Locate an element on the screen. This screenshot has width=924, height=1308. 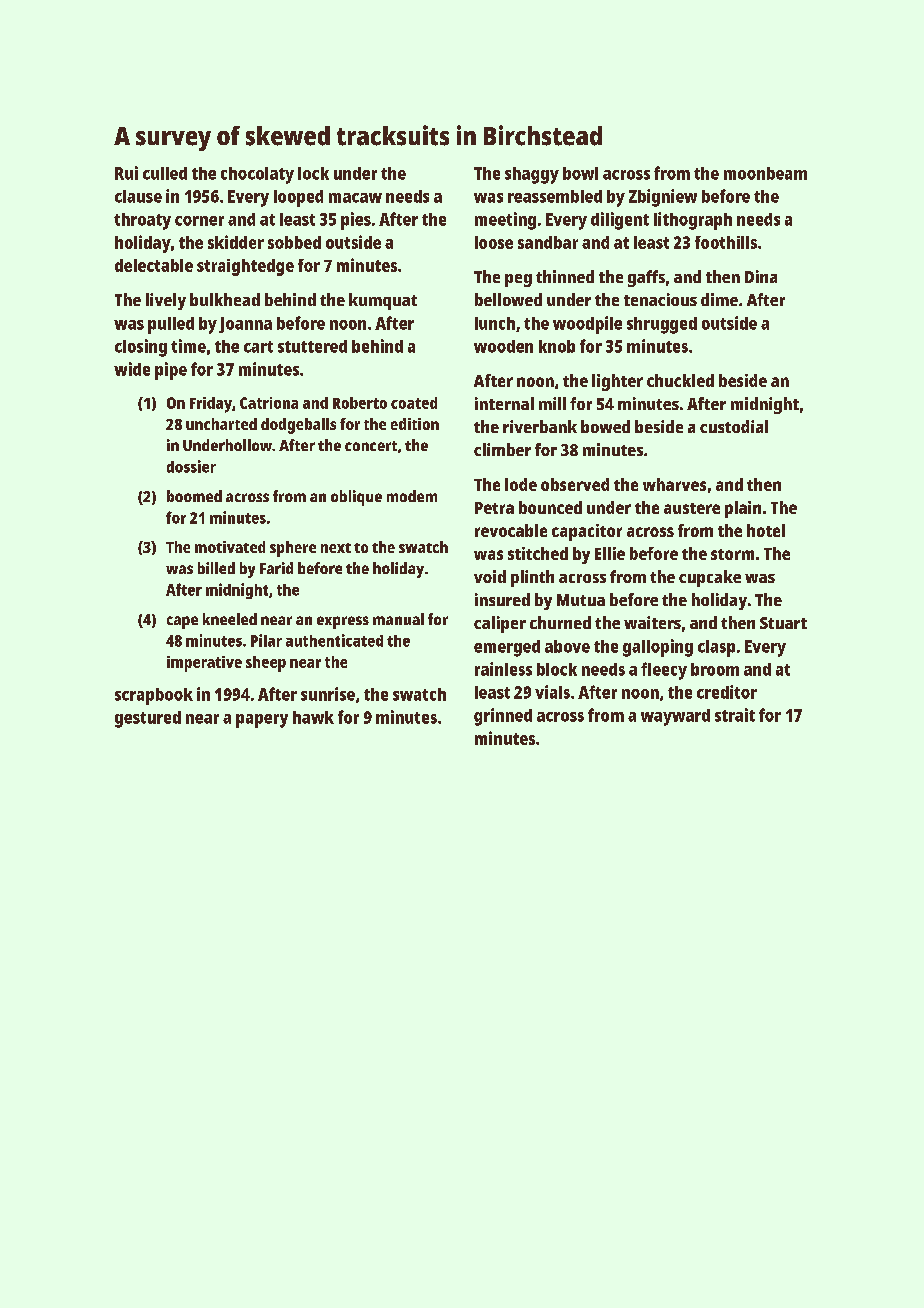
shaggy is located at coordinates (532, 175).
